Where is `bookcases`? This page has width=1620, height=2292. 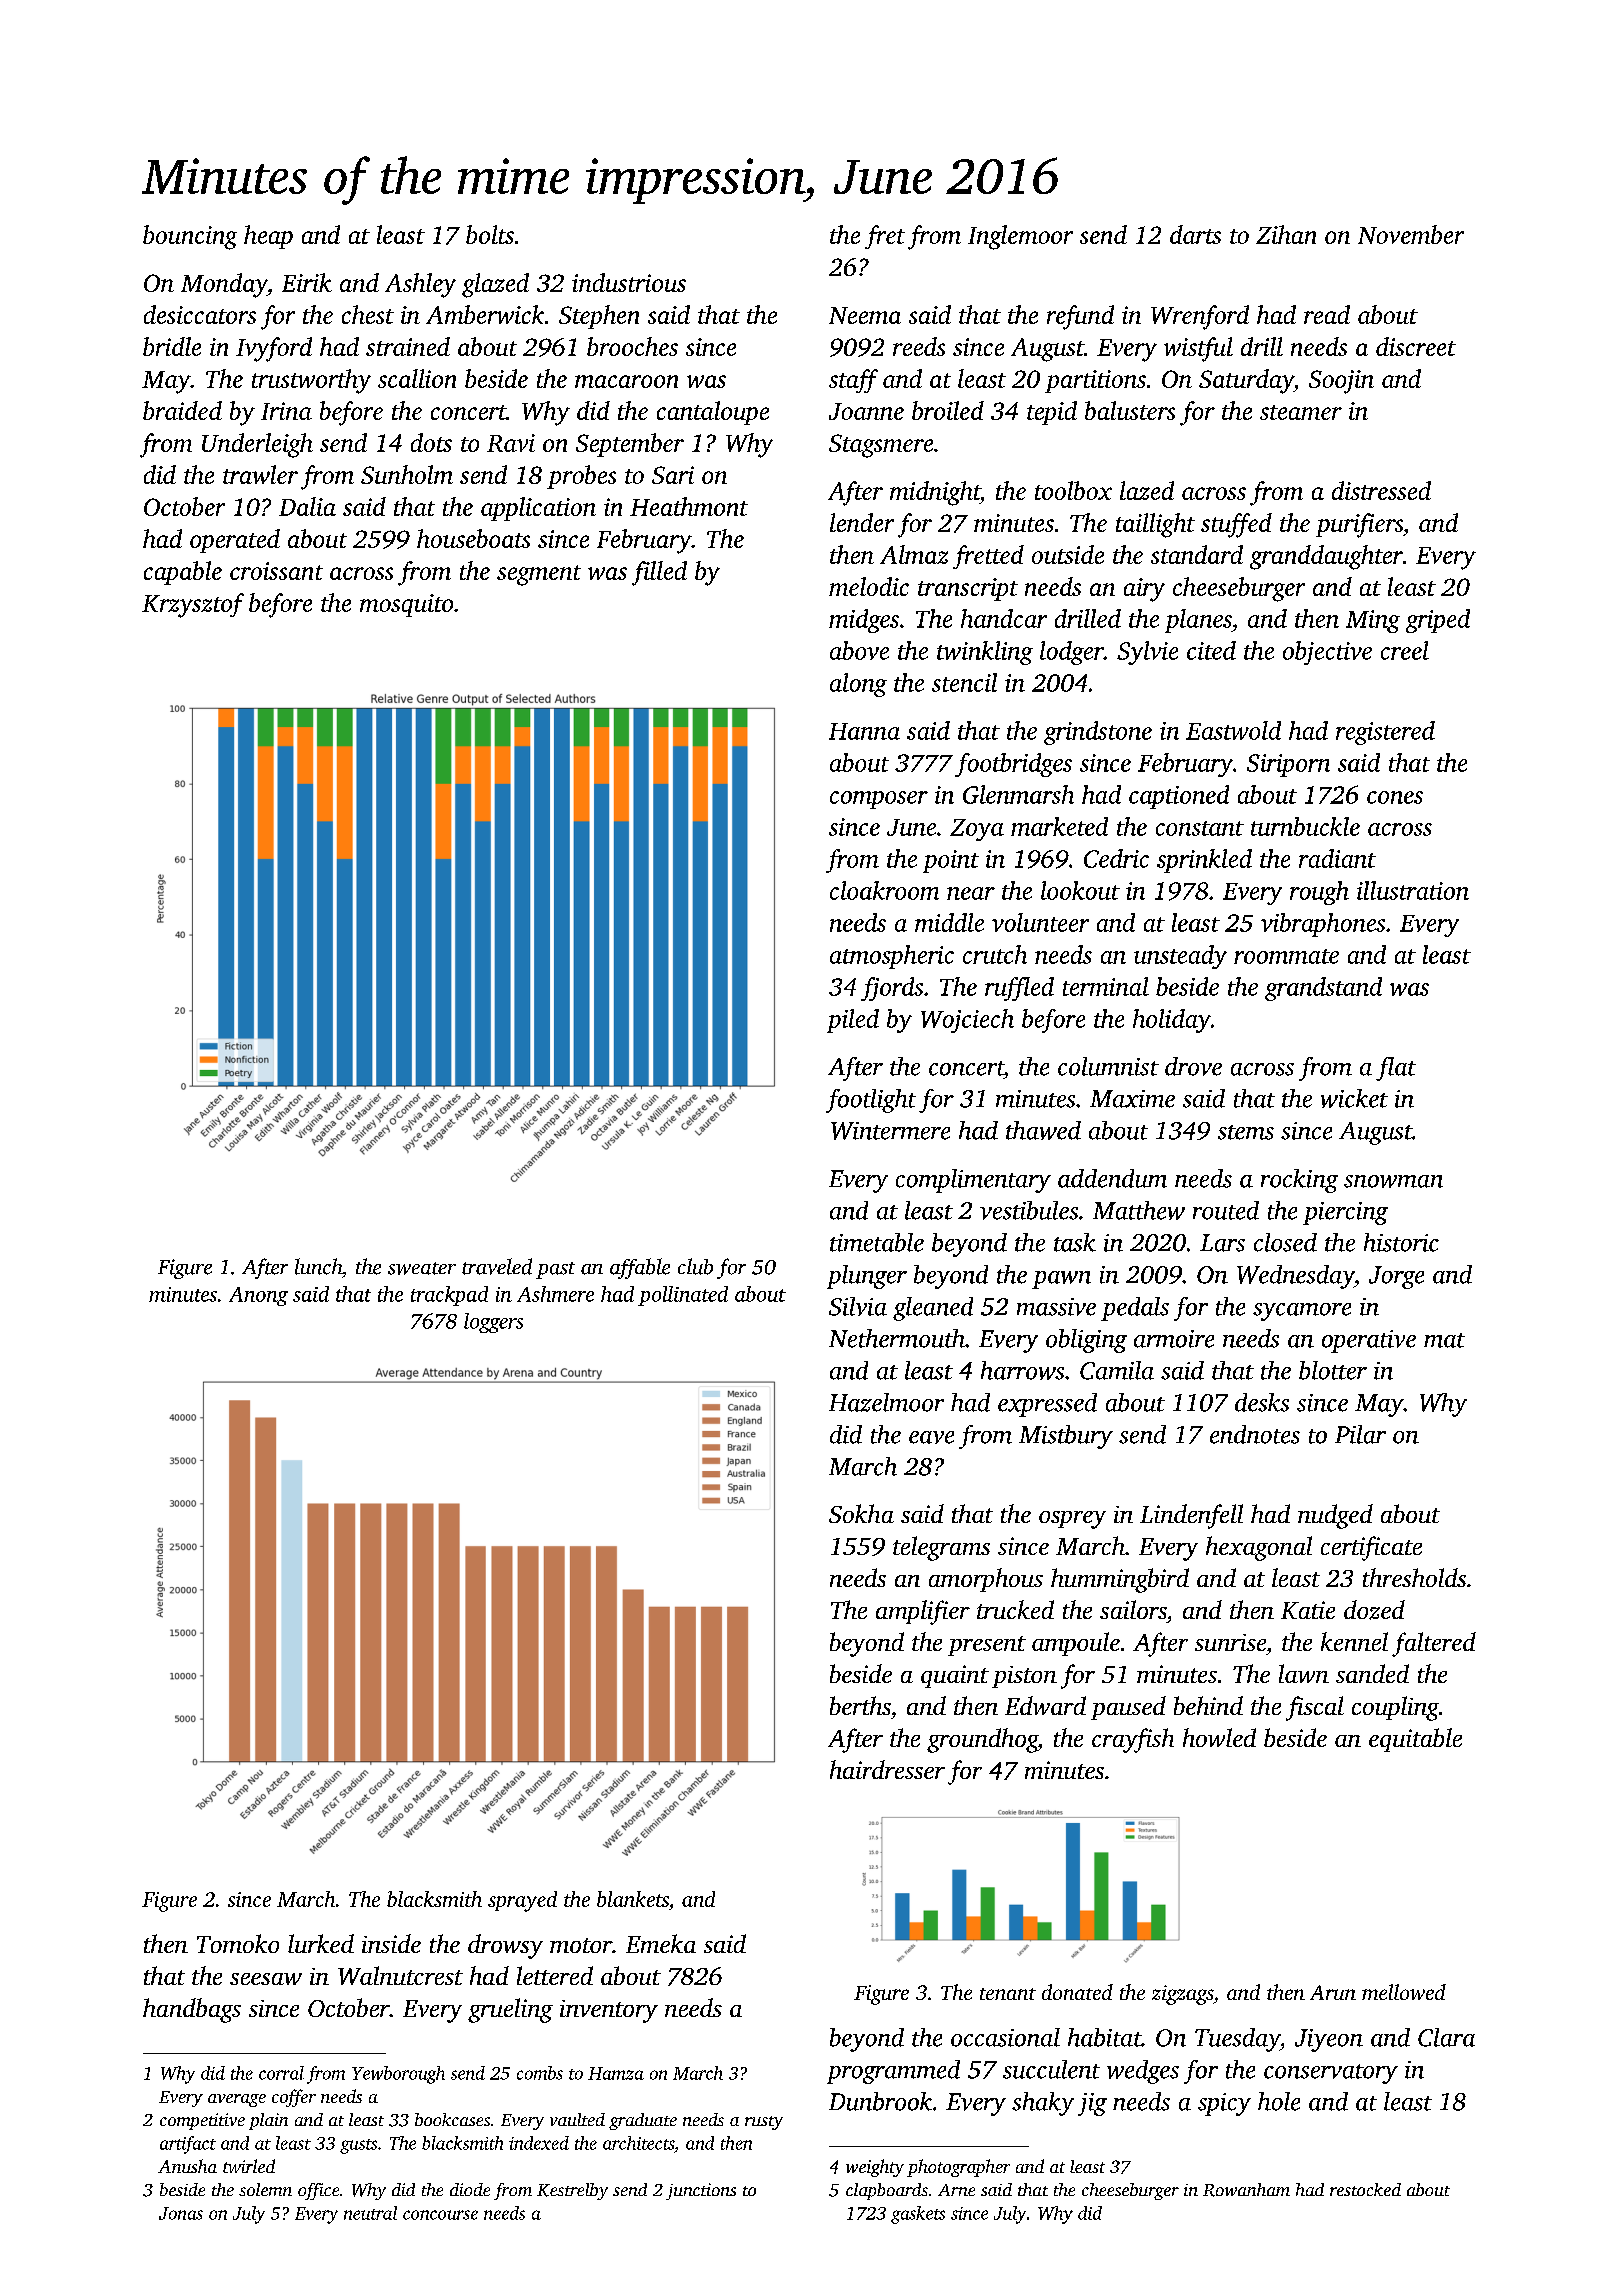 bookcases is located at coordinates (452, 2119).
